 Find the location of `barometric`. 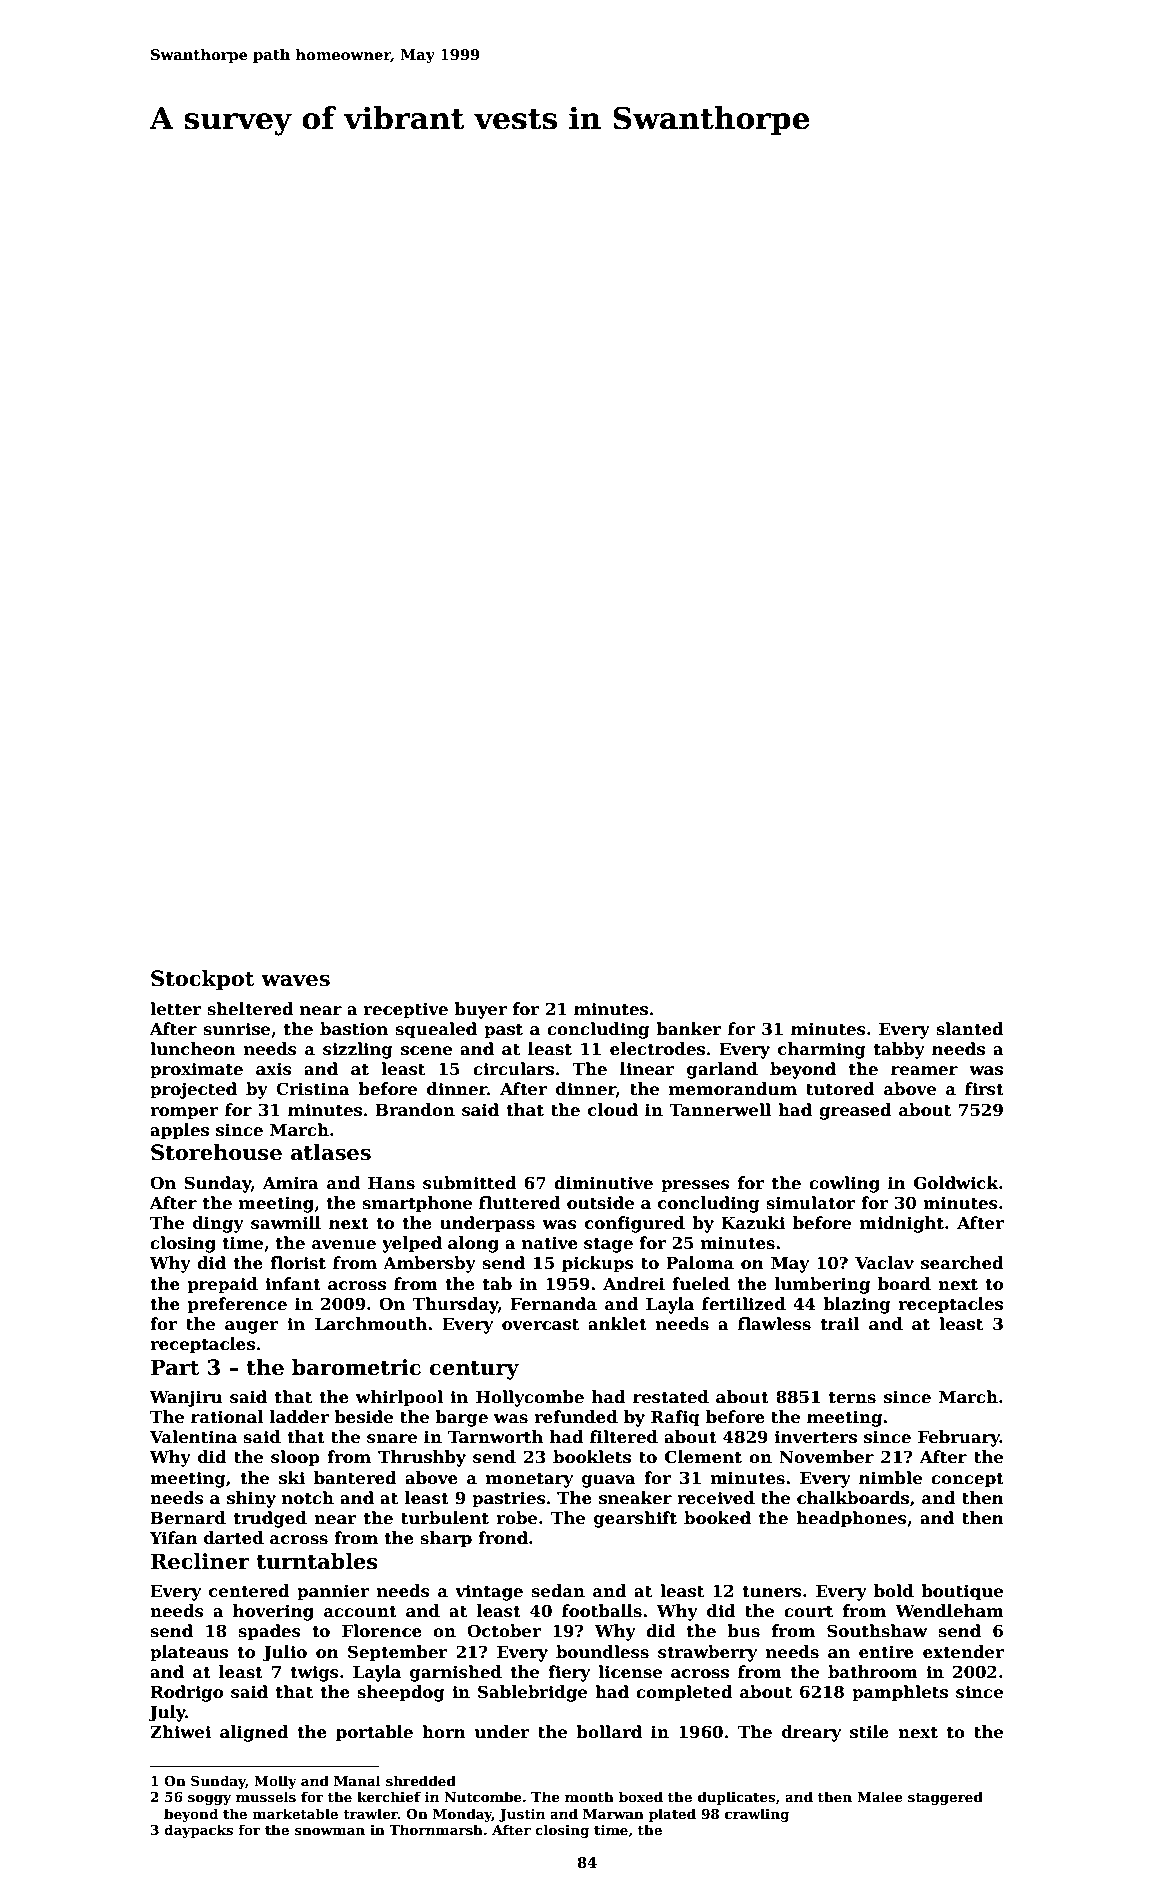

barometric is located at coordinates (356, 1367).
